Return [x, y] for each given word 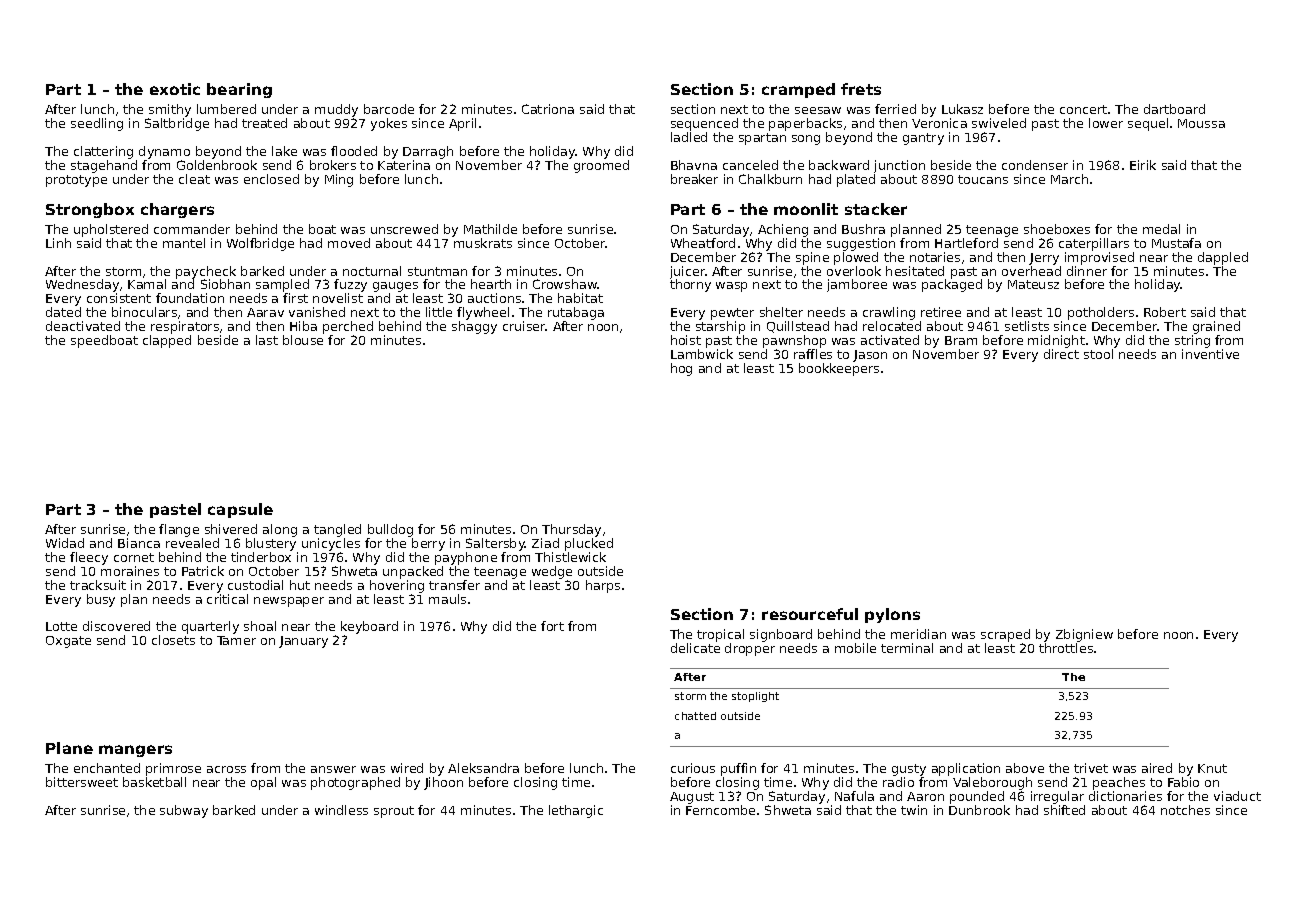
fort [552, 626]
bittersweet [82, 782]
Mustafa [1176, 243]
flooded [354, 151]
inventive [1210, 354]
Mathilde [490, 229]
